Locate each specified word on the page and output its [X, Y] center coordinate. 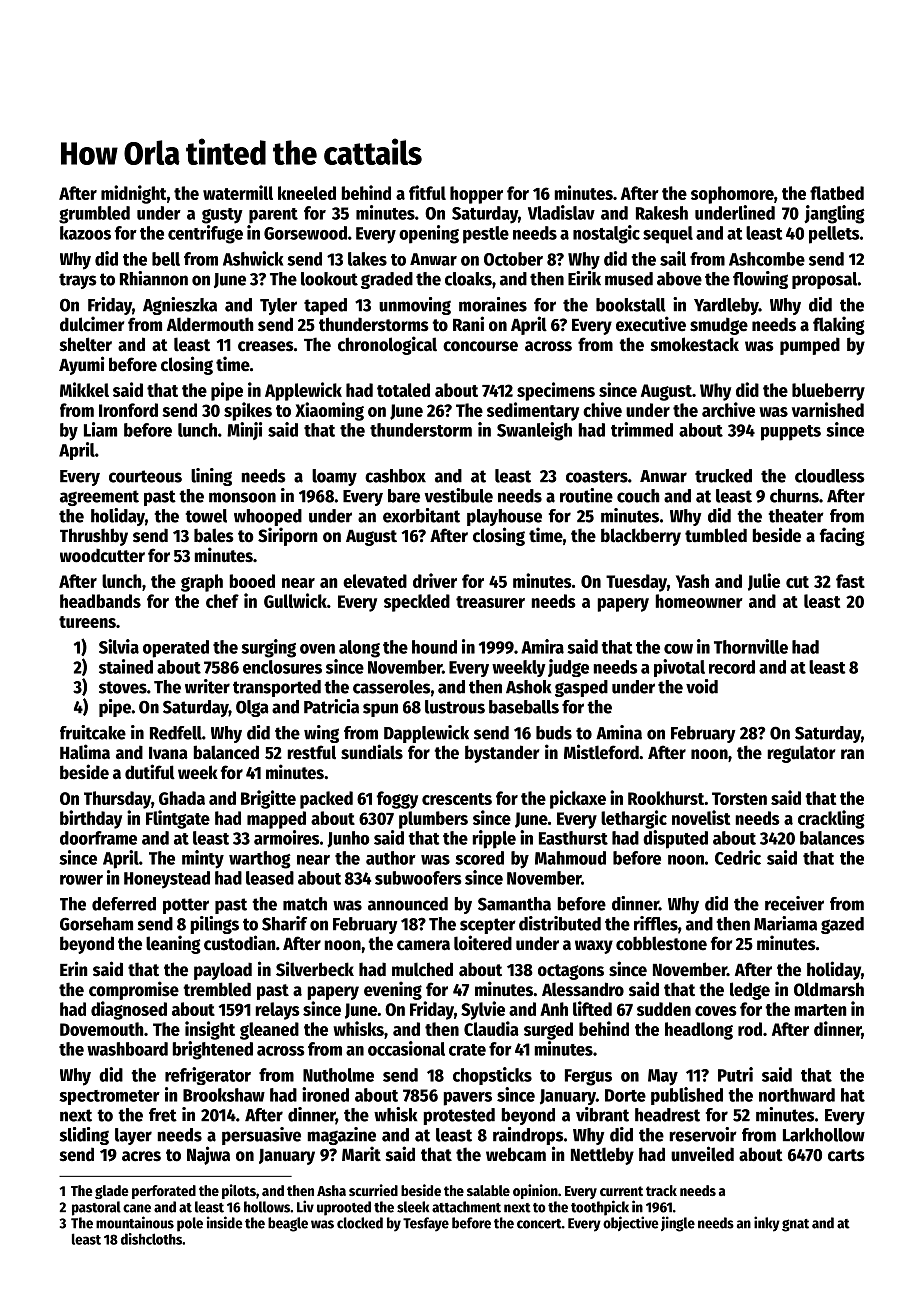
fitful [427, 192]
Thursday [117, 800]
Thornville [751, 646]
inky [767, 1224]
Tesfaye [426, 1224]
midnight [133, 194]
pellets [834, 235]
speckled [417, 603]
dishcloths [151, 1239]
